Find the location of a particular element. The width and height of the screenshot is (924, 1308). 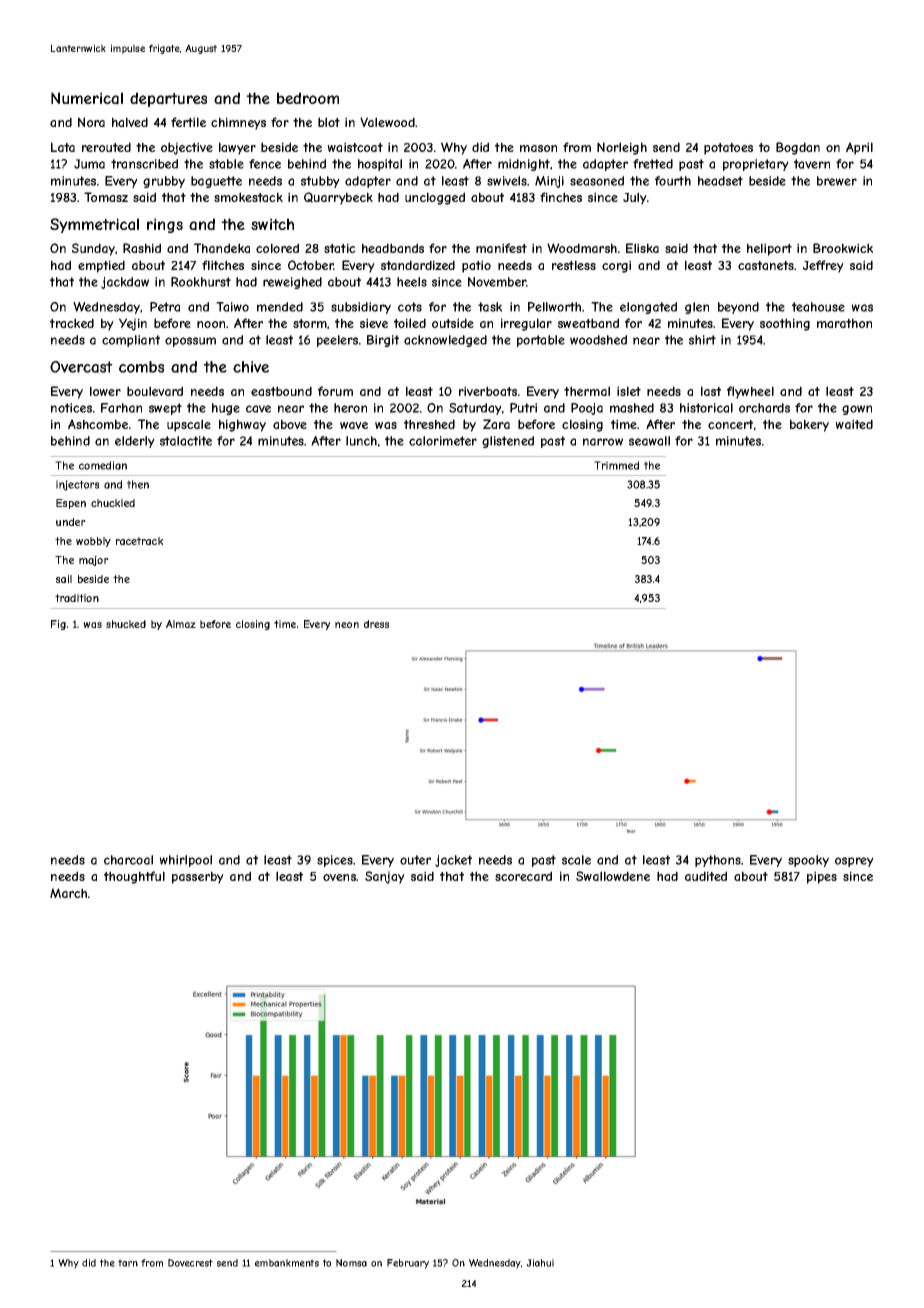

potatoes is located at coordinates (728, 149).
